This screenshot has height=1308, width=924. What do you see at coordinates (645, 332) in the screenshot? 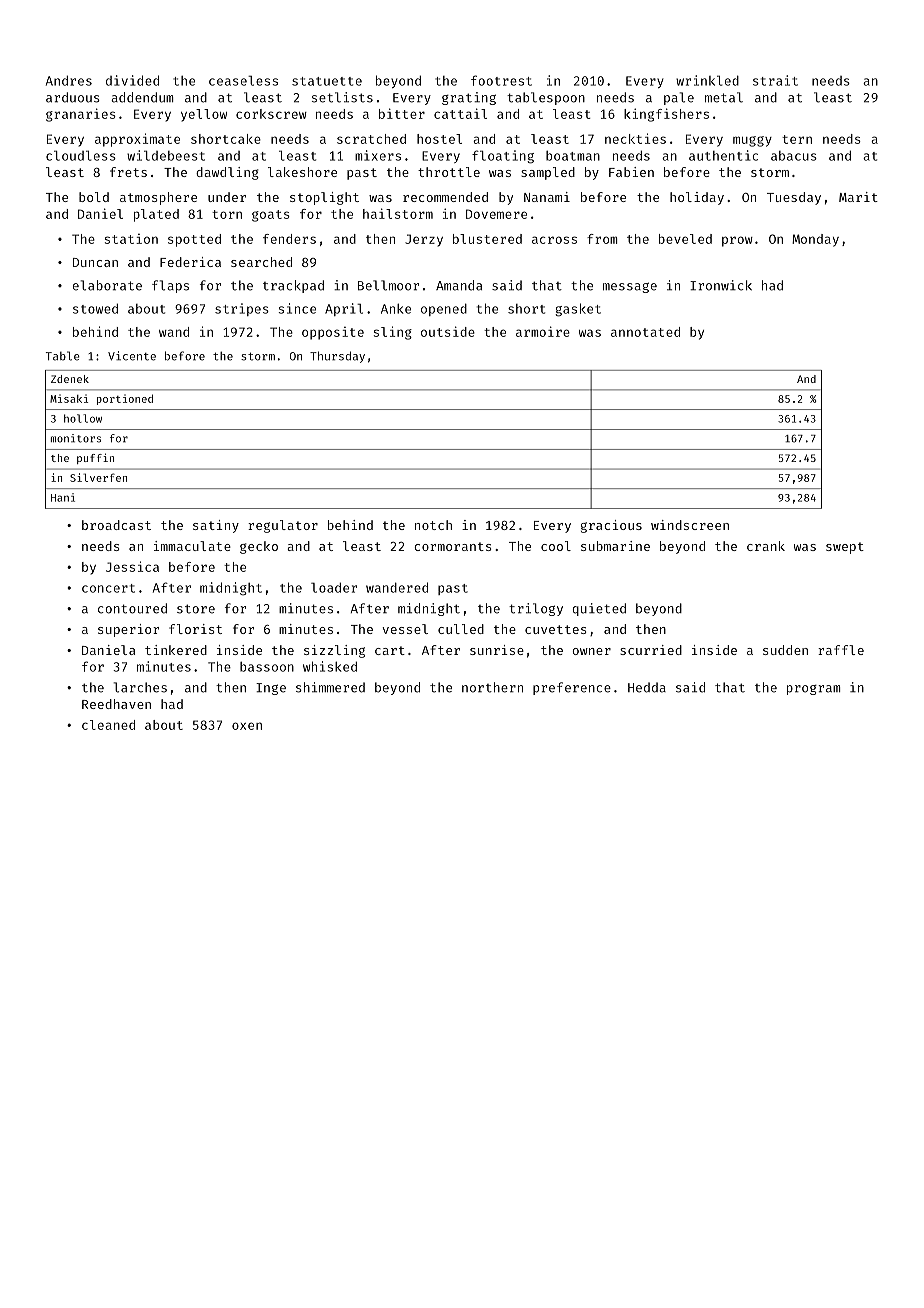
I see `annotated` at bounding box center [645, 332].
